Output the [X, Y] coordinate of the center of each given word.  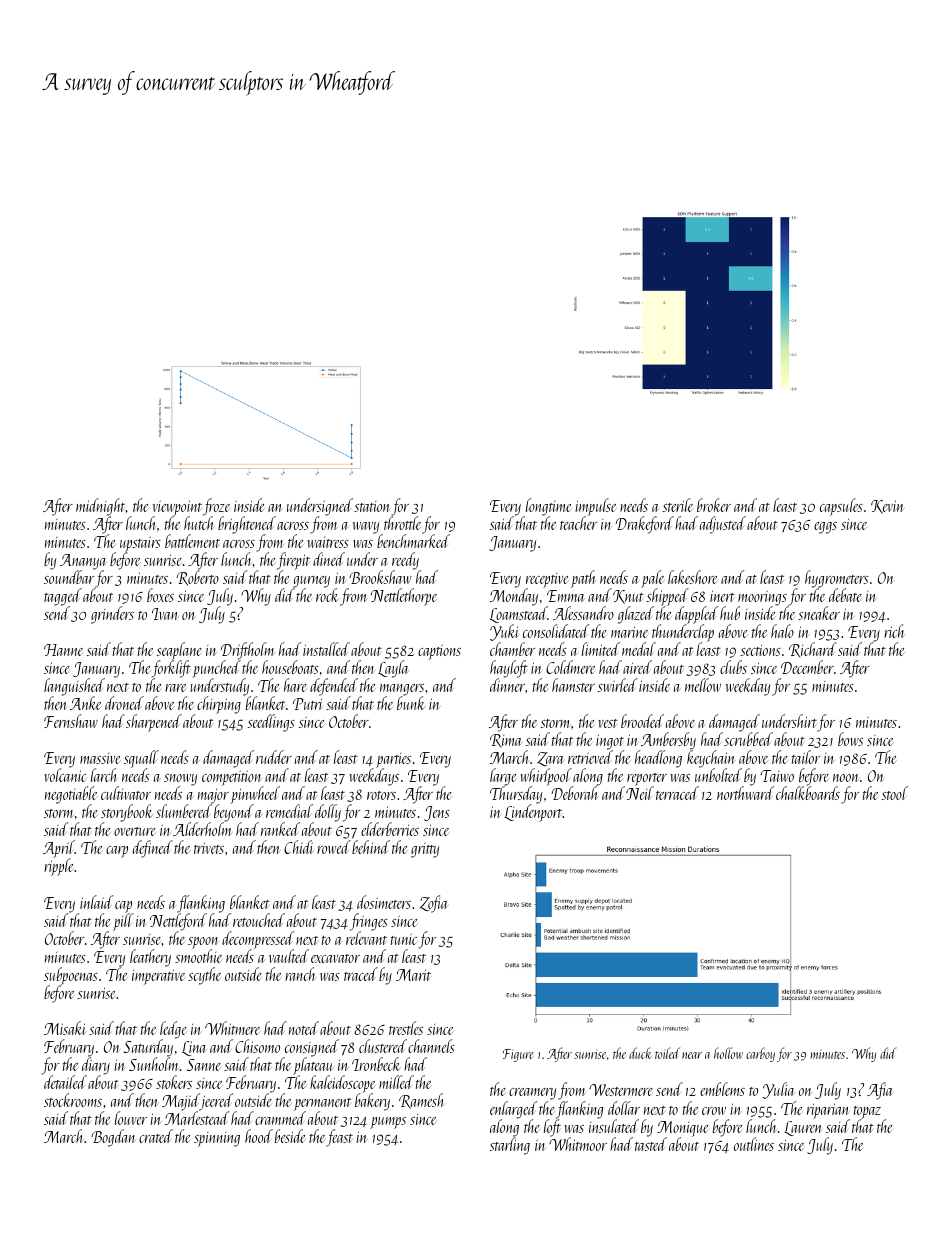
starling [510, 1146]
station [372, 506]
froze [216, 507]
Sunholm [153, 1064]
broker [714, 505]
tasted [651, 1144]
